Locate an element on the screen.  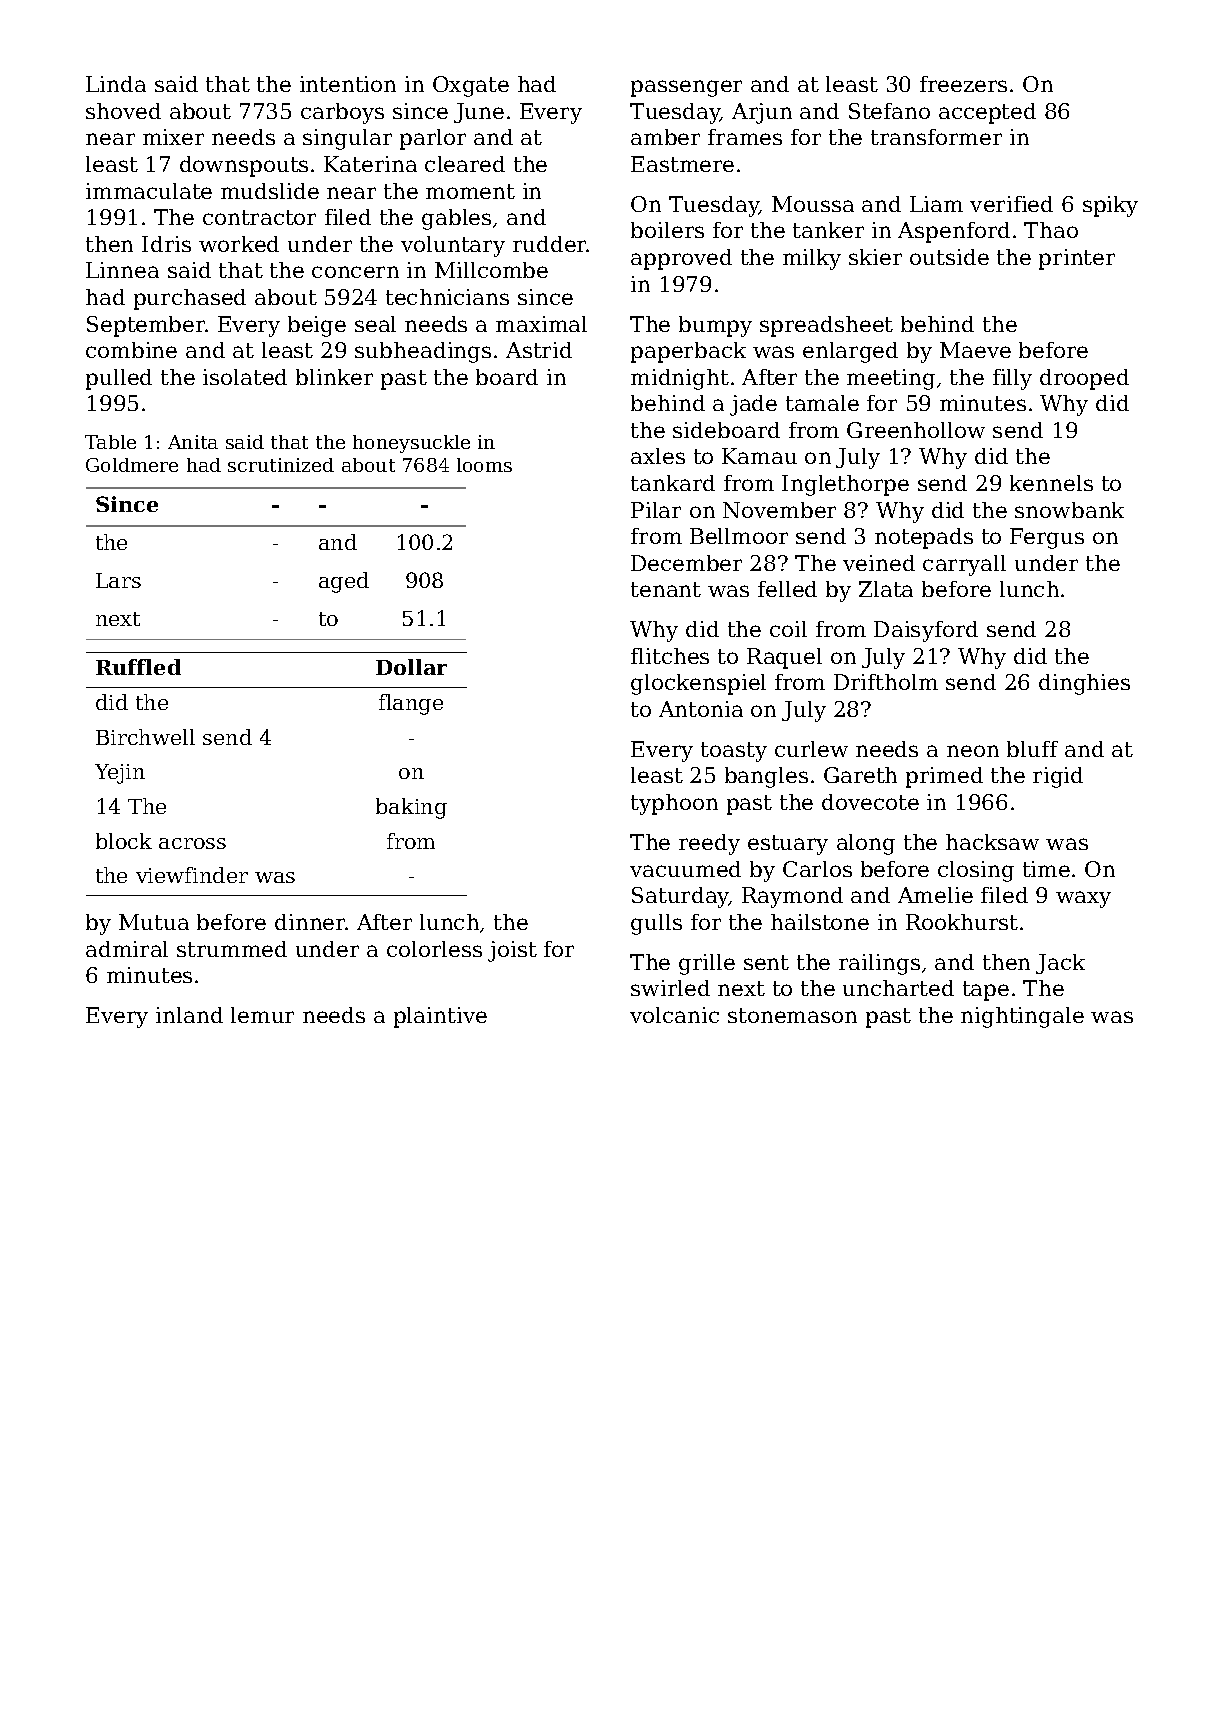
Lars is located at coordinates (118, 580).
